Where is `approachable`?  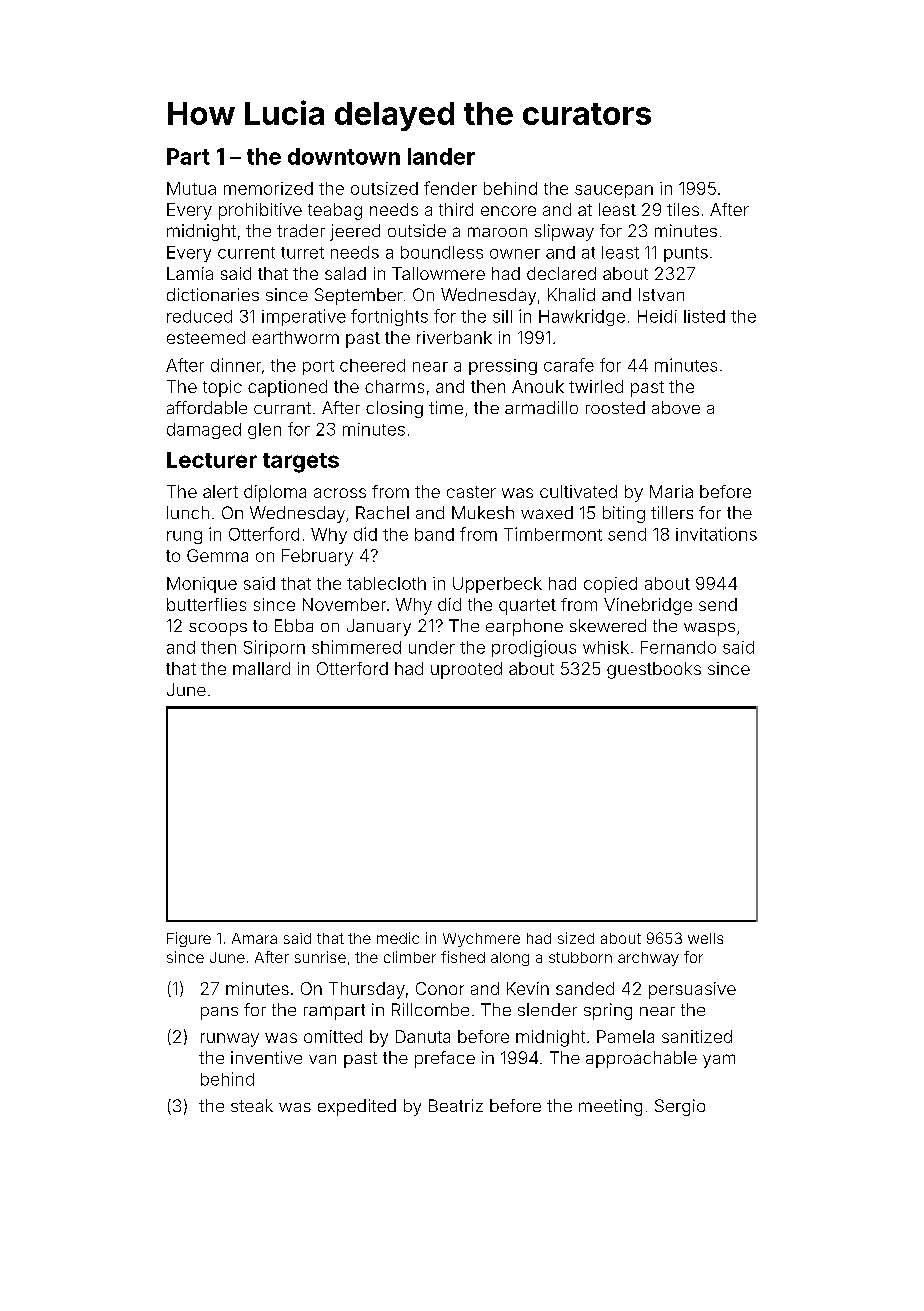
approachable is located at coordinates (641, 1059).
